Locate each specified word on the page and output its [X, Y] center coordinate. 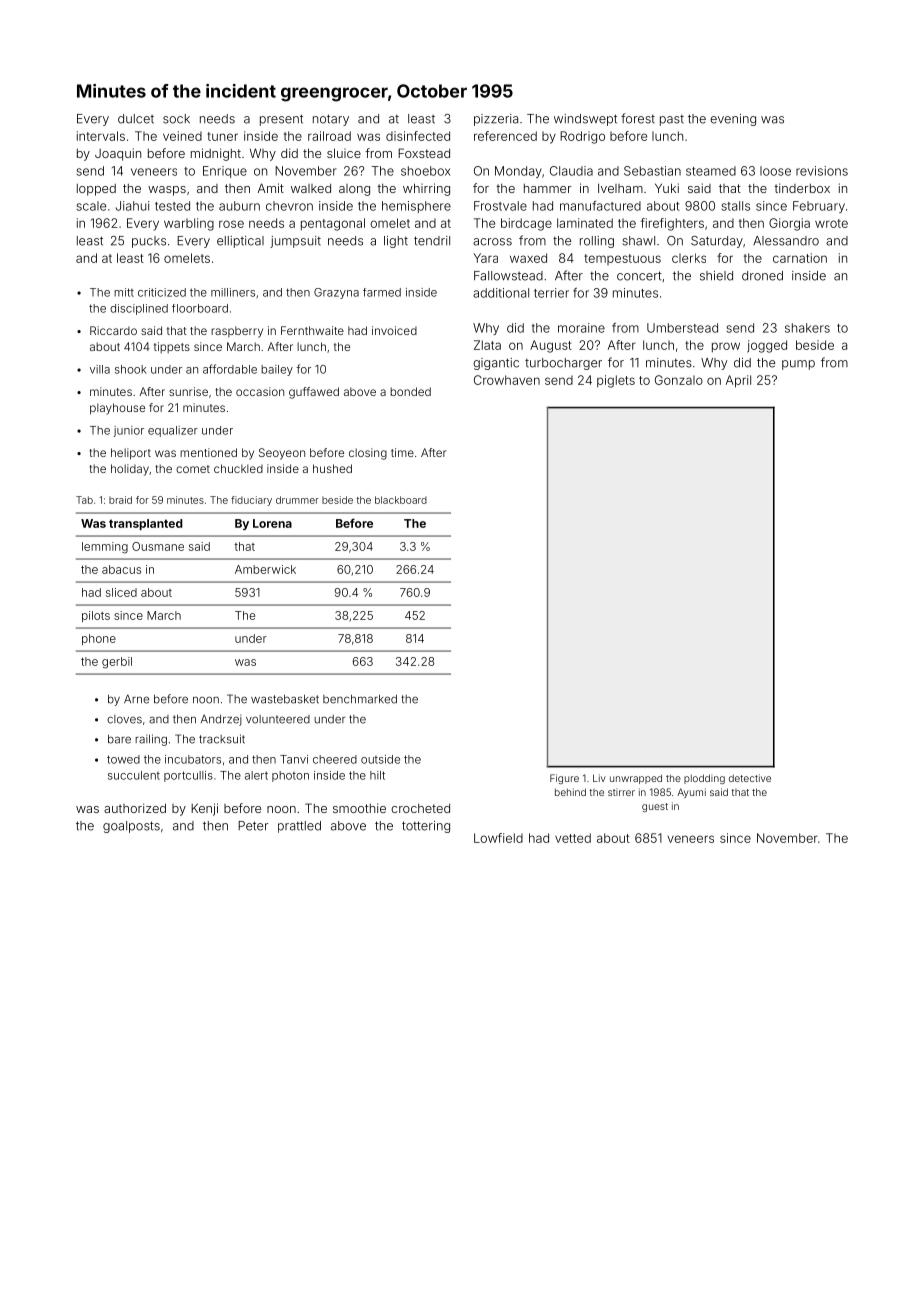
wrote [831, 223]
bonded [410, 391]
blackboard [401, 500]
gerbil [117, 663]
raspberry [237, 332]
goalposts [131, 827]
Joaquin [118, 154]
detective [750, 778]
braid [120, 500]
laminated [585, 223]
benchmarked [360, 699]
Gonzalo [679, 380]
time [402, 452]
